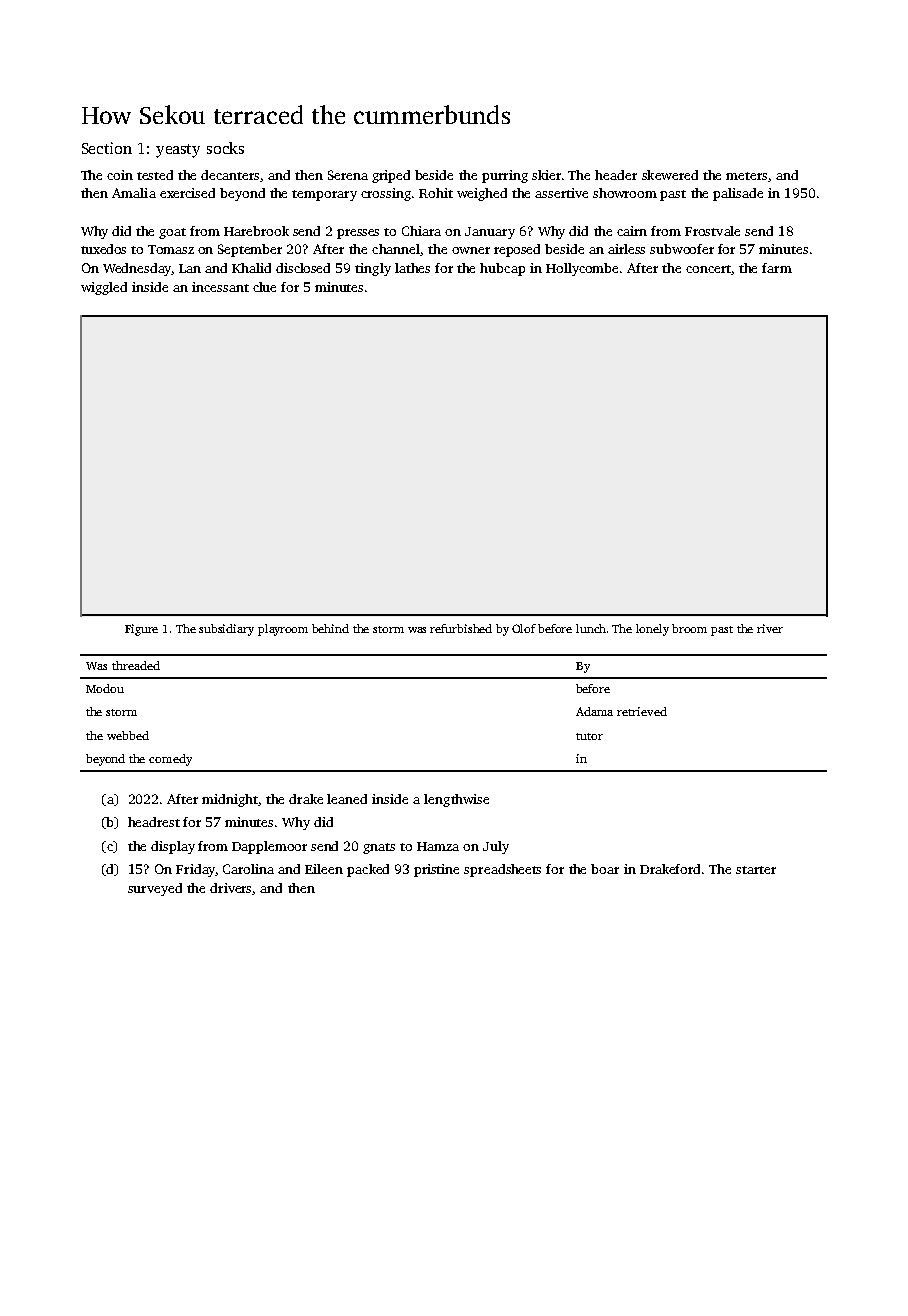 Image resolution: width=908 pixels, height=1316 pixels. I want to click on skewered, so click(670, 175).
